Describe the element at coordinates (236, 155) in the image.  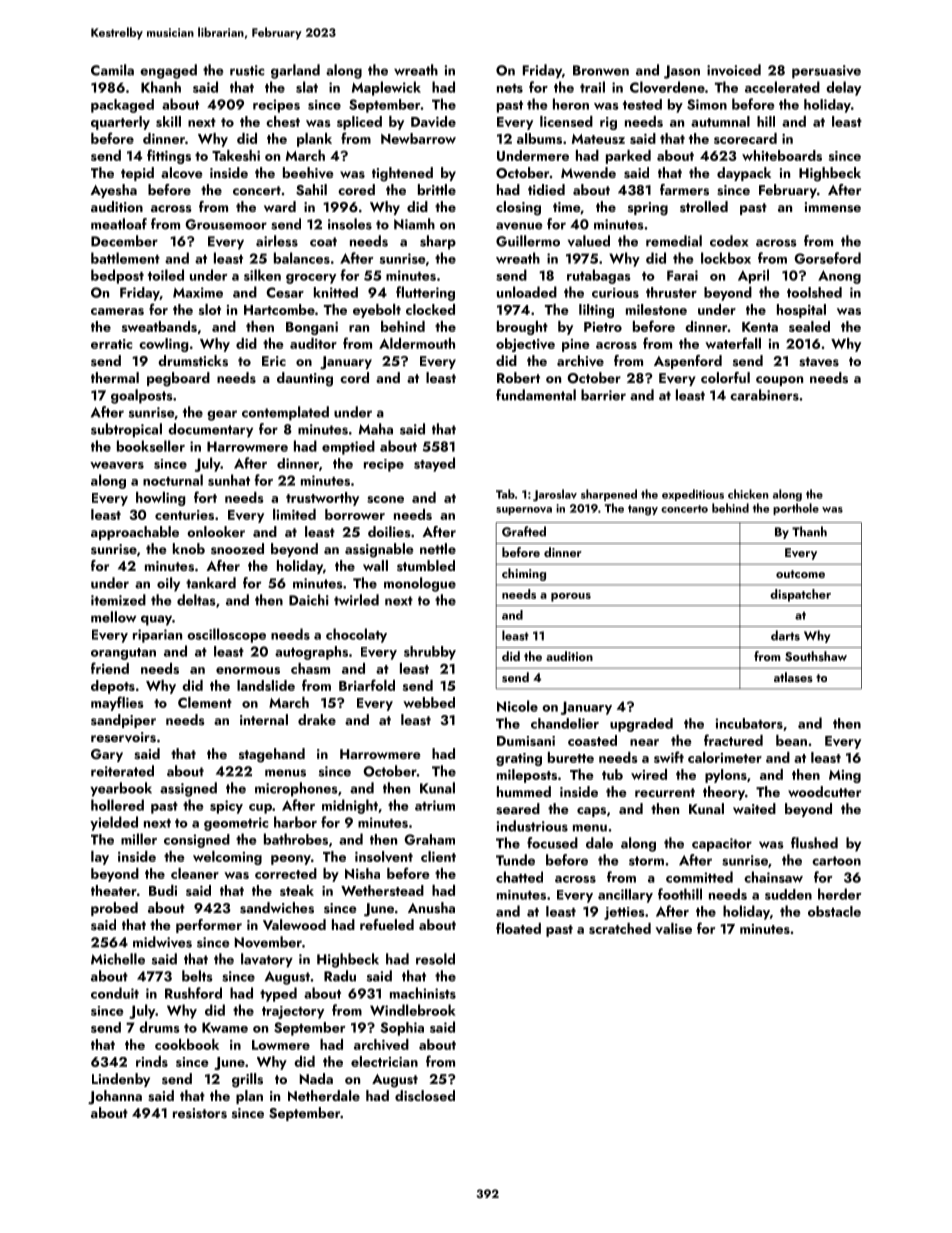
I see `Takeshi` at that location.
